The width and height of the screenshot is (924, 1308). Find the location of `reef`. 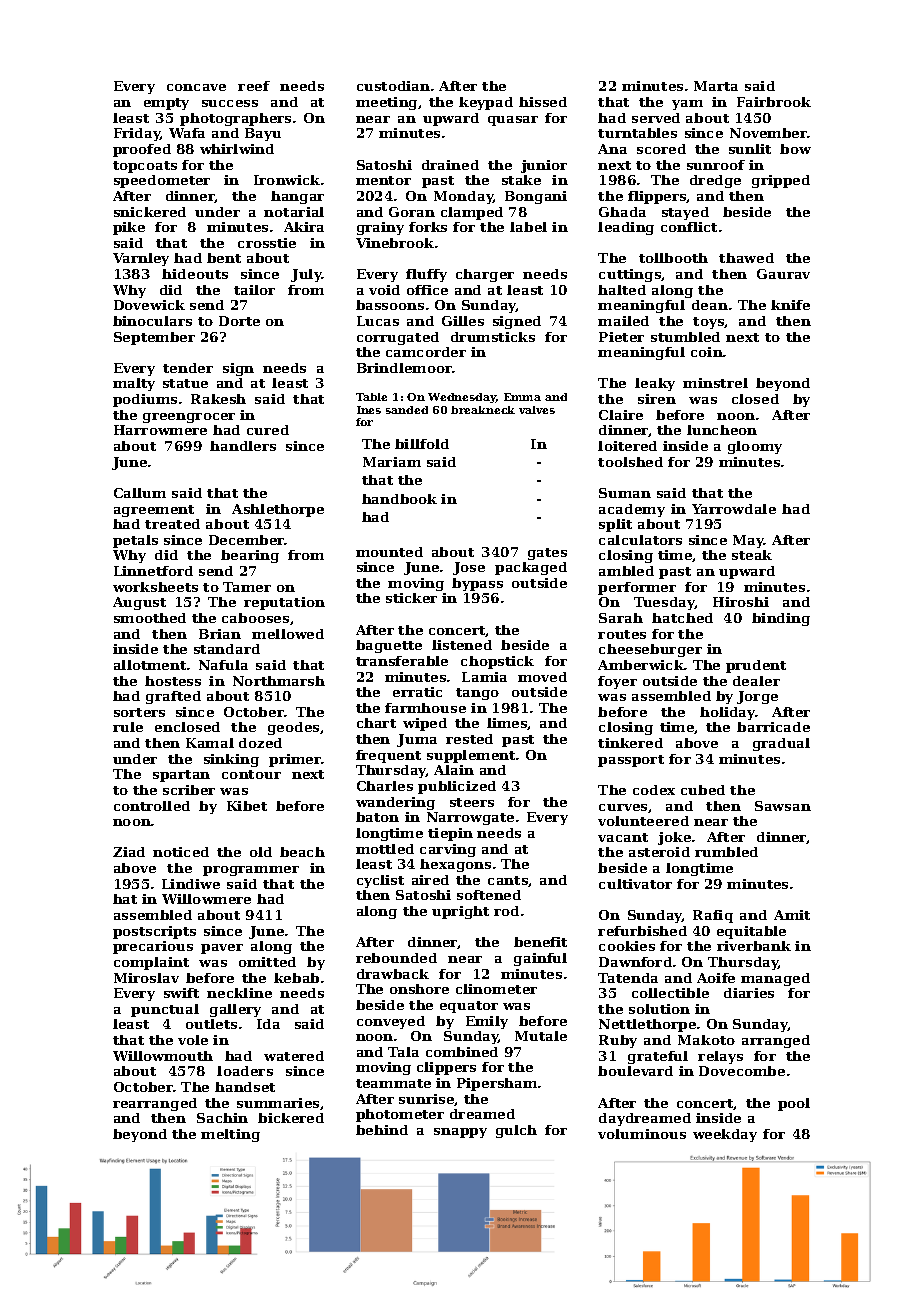

reef is located at coordinates (254, 86).
